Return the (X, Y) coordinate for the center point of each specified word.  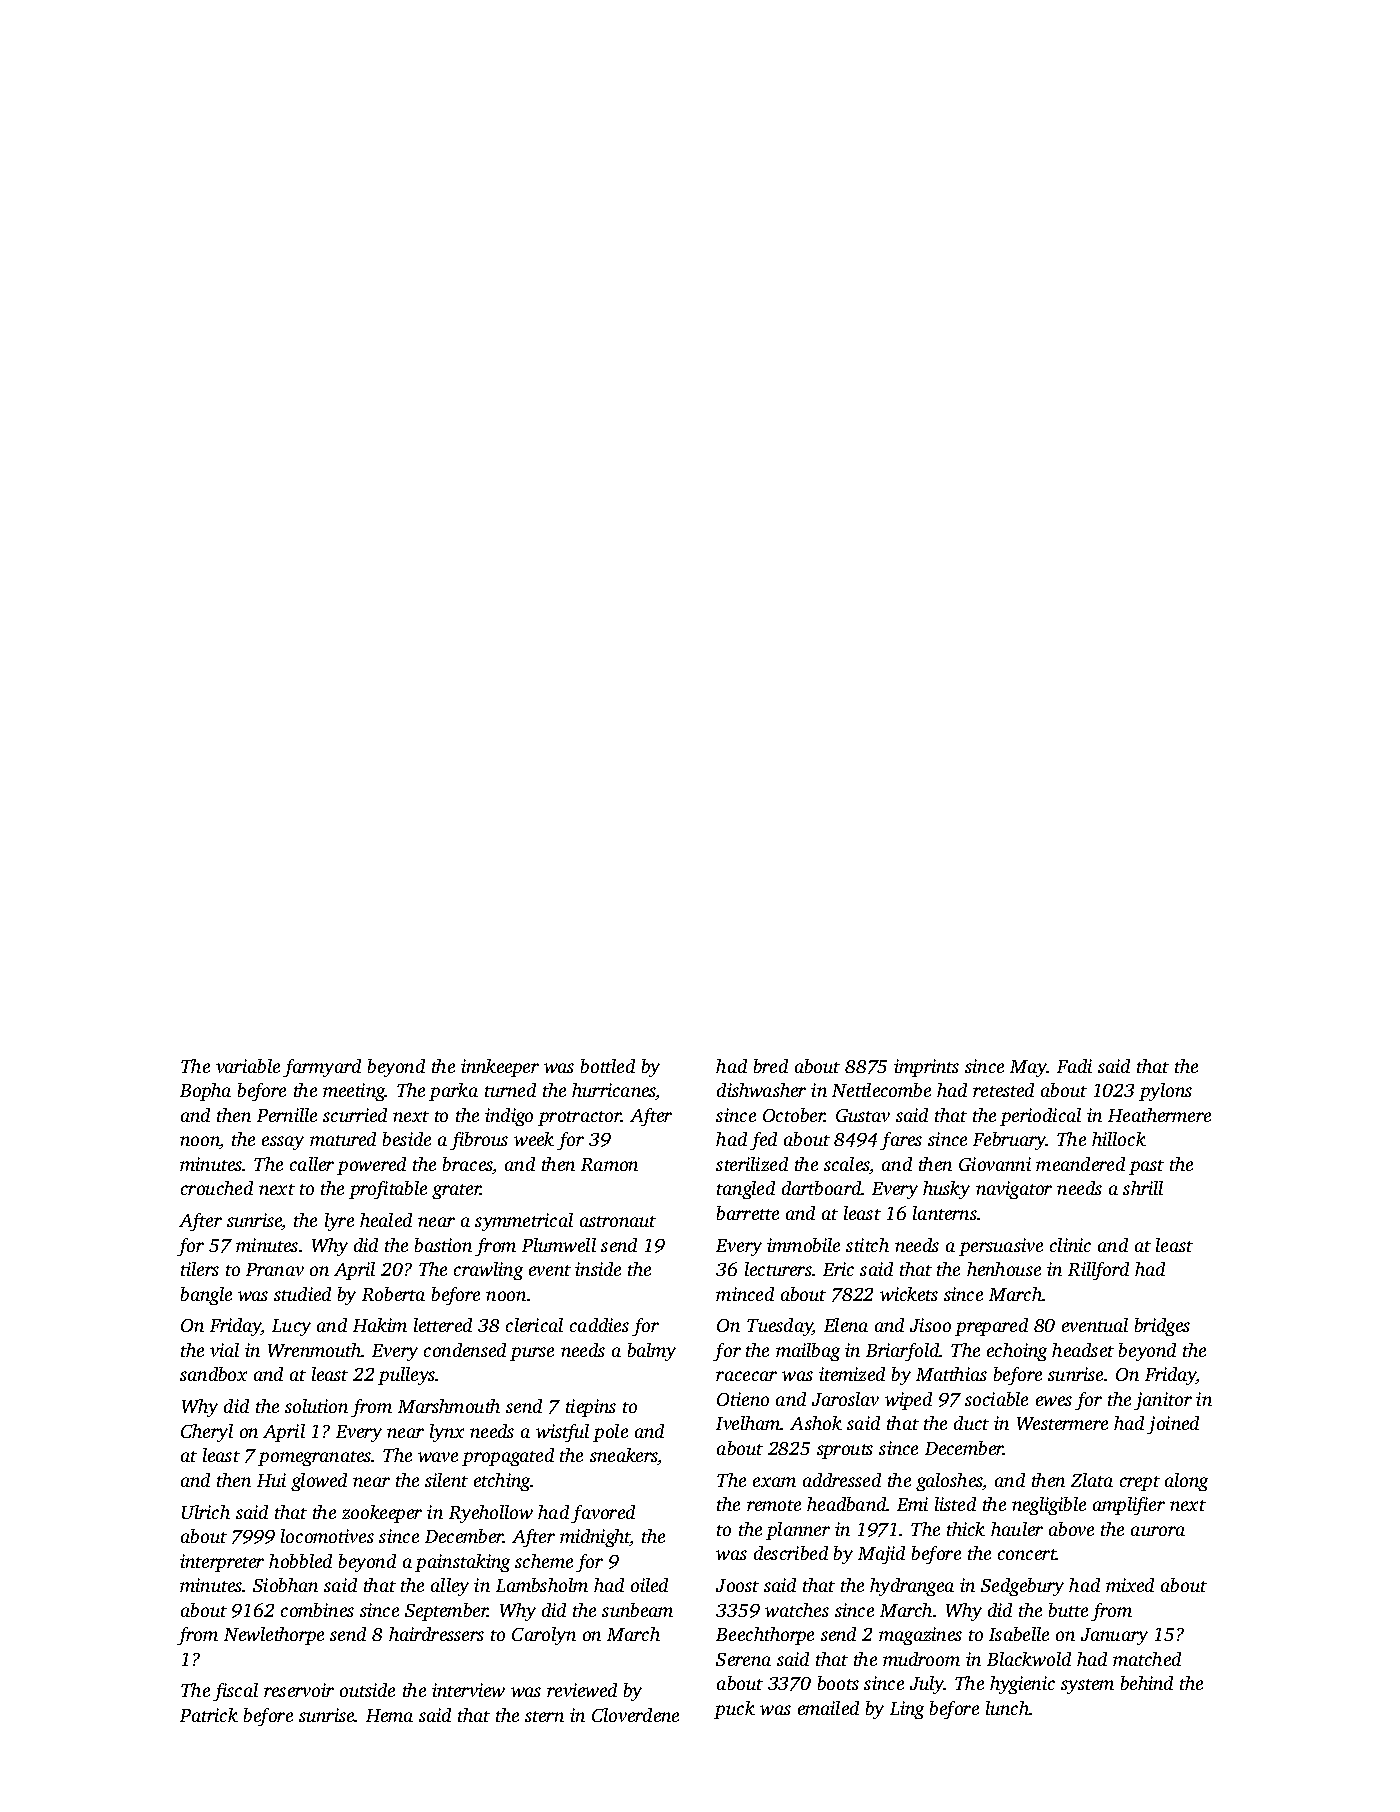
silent (446, 1480)
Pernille (287, 1115)
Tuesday (780, 1327)
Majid (881, 1555)
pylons (1165, 1092)
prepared (991, 1327)
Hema (389, 1715)
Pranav (275, 1269)
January (1114, 1636)
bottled (608, 1066)
